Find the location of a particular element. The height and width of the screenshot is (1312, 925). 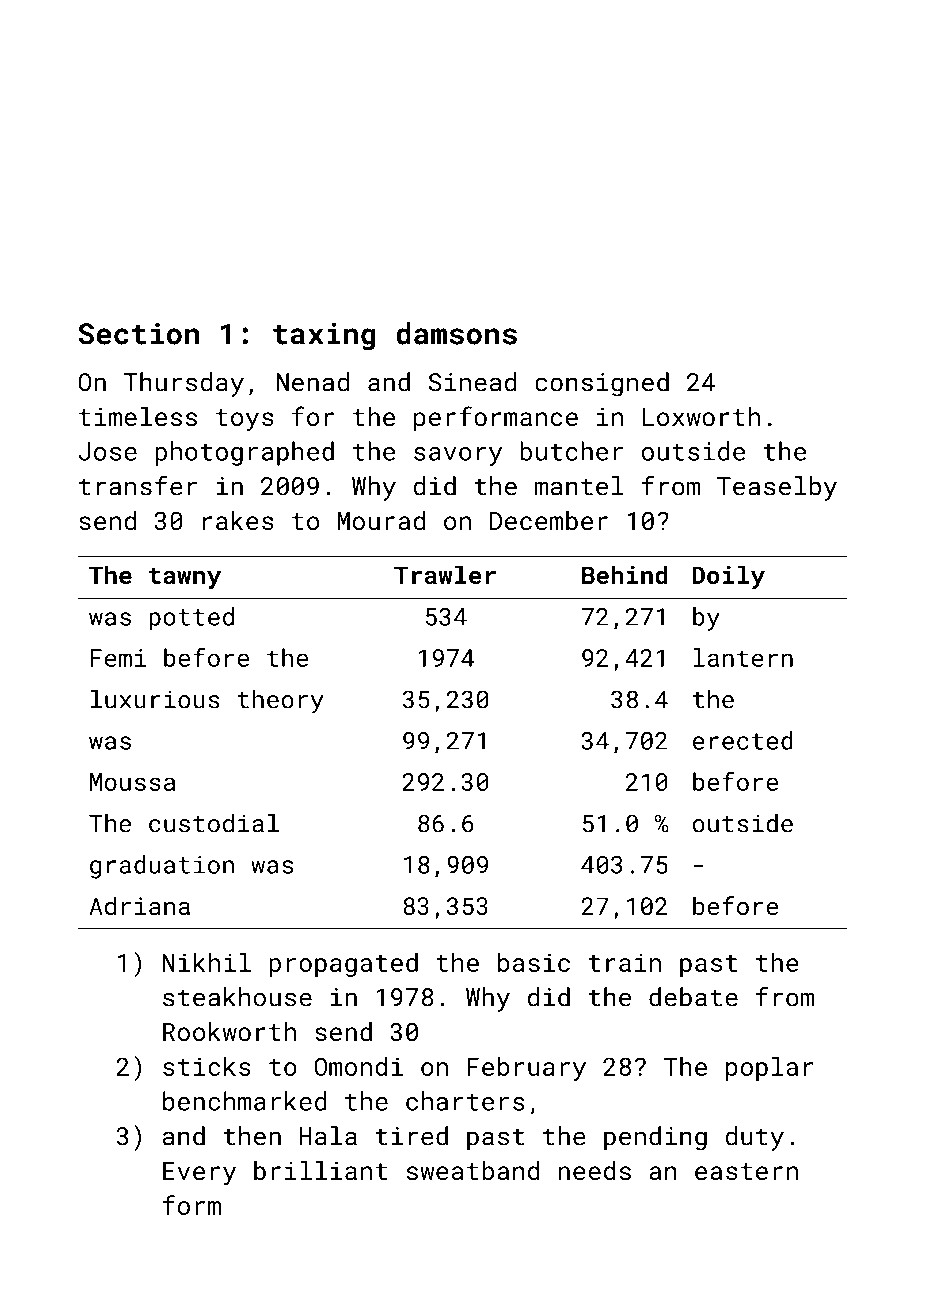

train is located at coordinates (625, 962).
